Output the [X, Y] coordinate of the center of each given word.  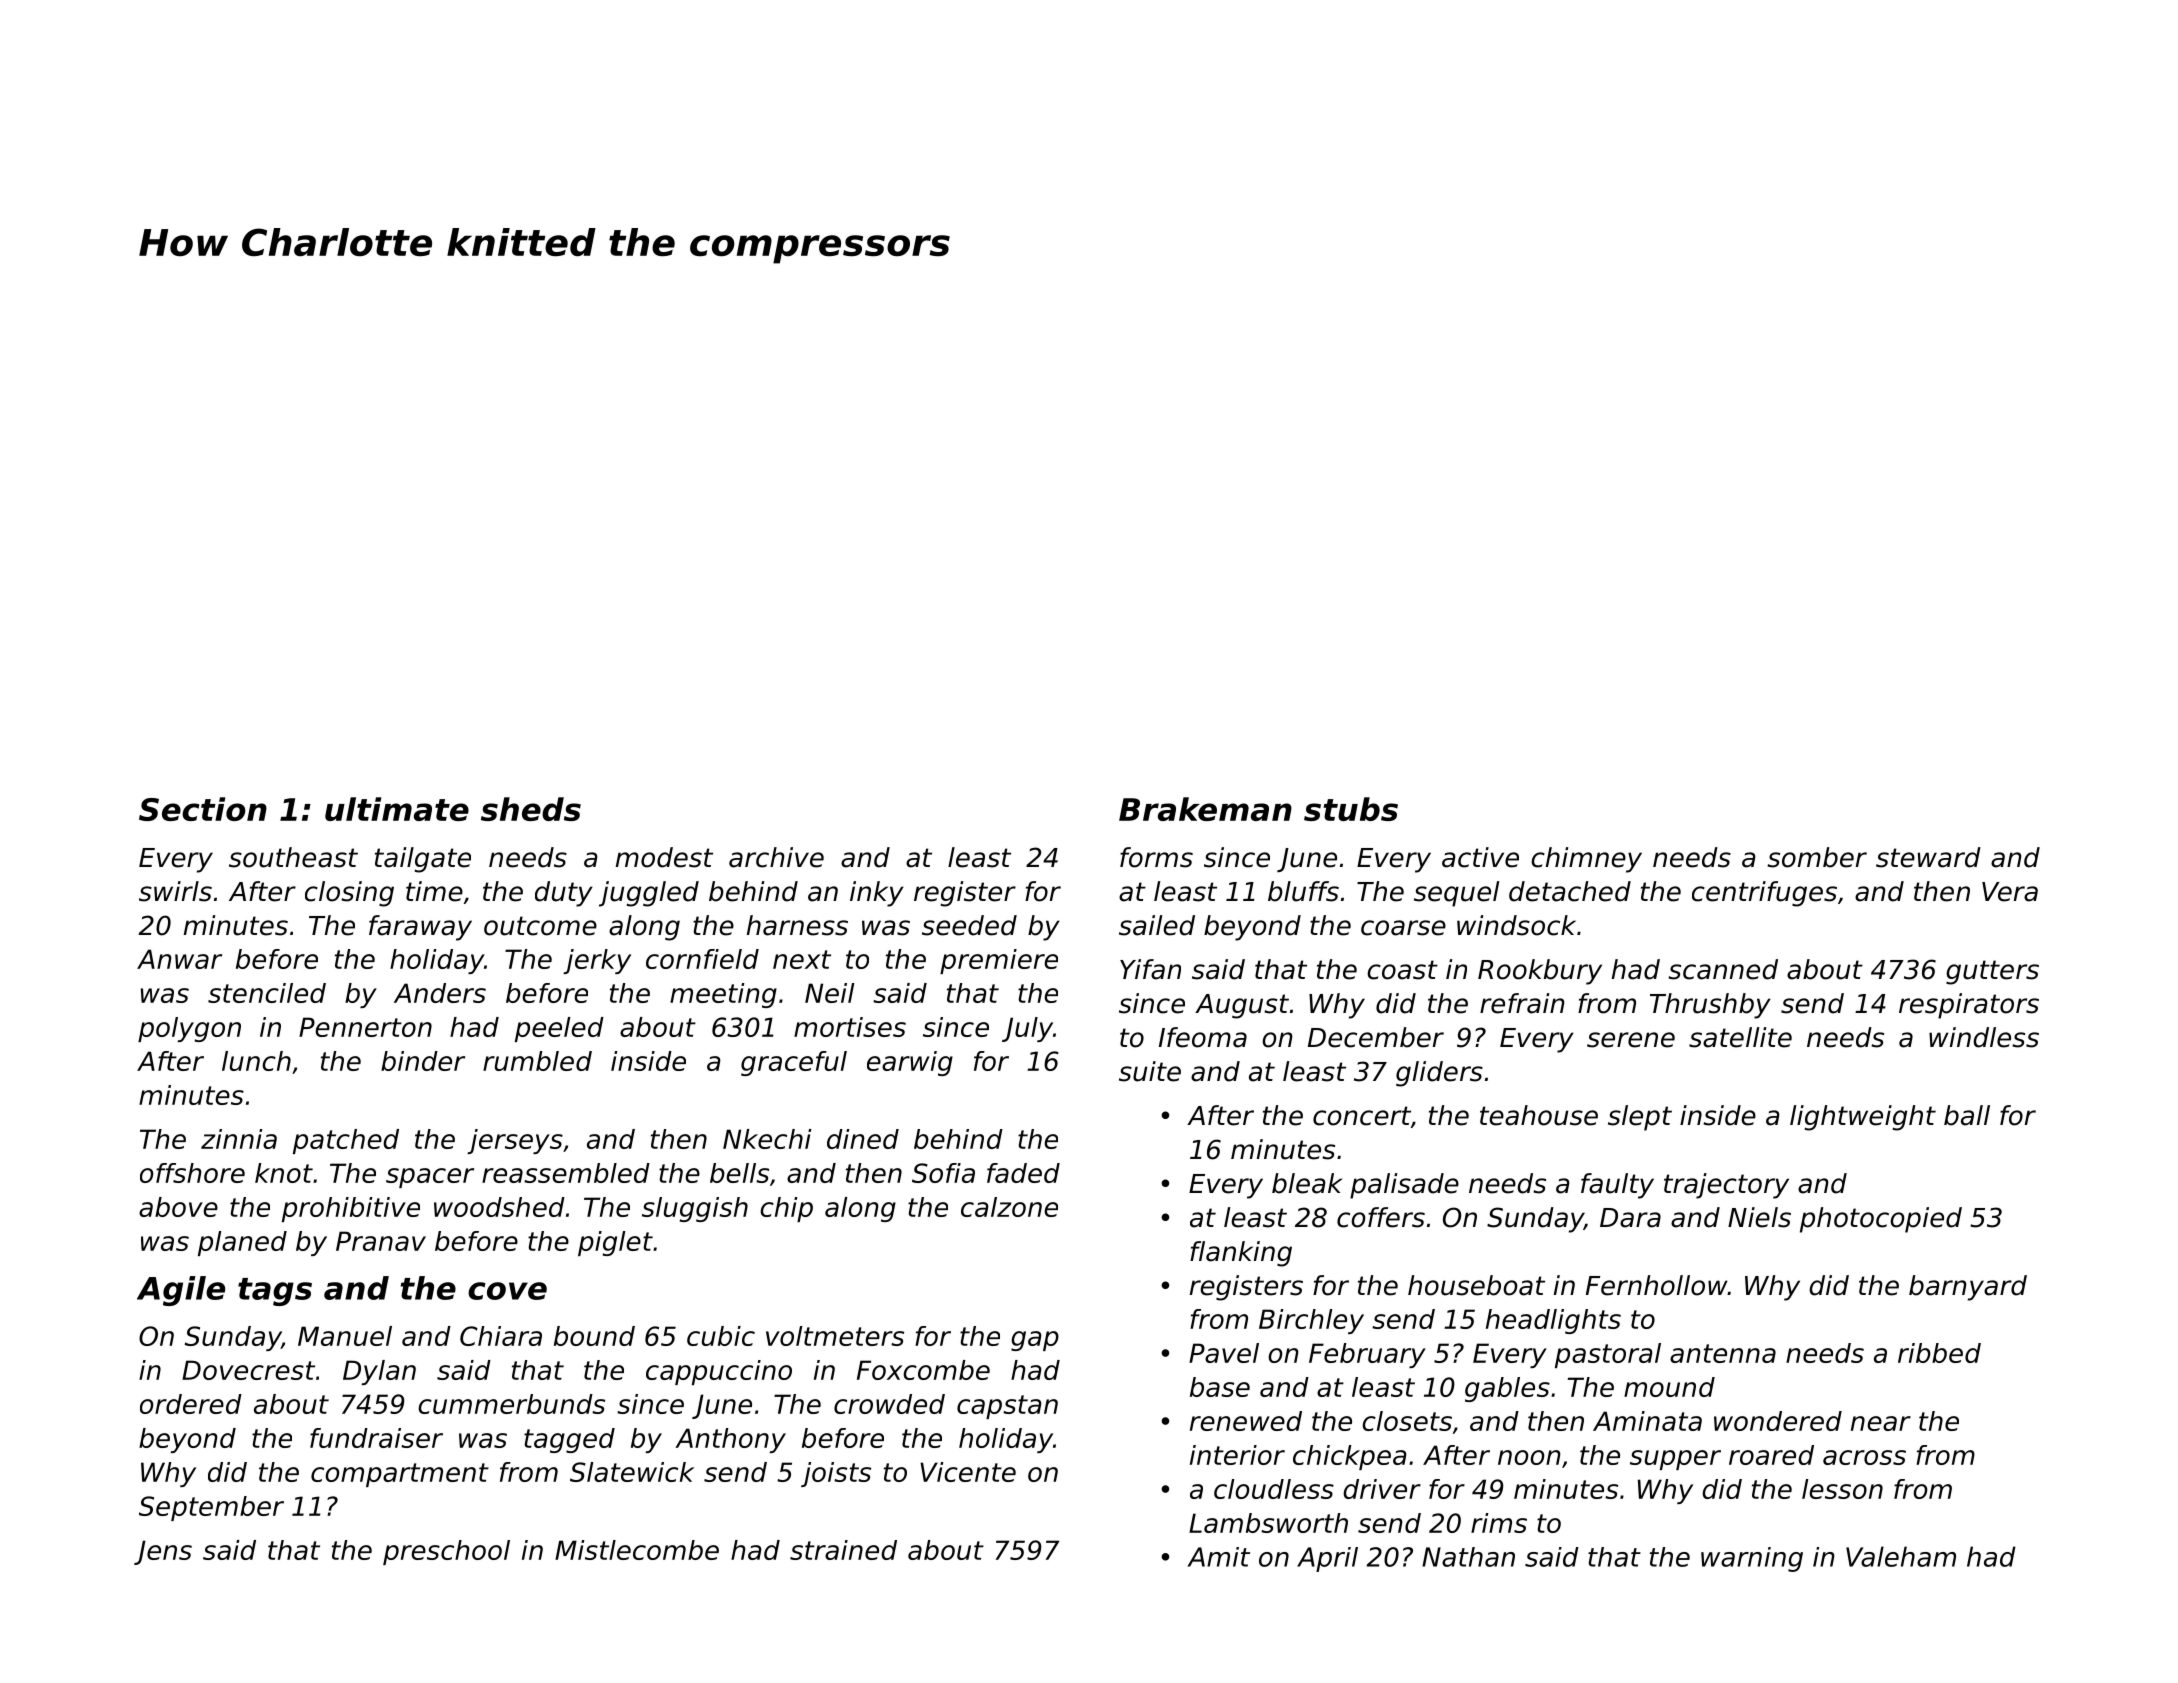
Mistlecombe [637, 1550]
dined [863, 1139]
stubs [1351, 809]
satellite [1740, 1037]
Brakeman [1205, 809]
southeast [293, 857]
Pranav [381, 1241]
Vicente [968, 1472]
